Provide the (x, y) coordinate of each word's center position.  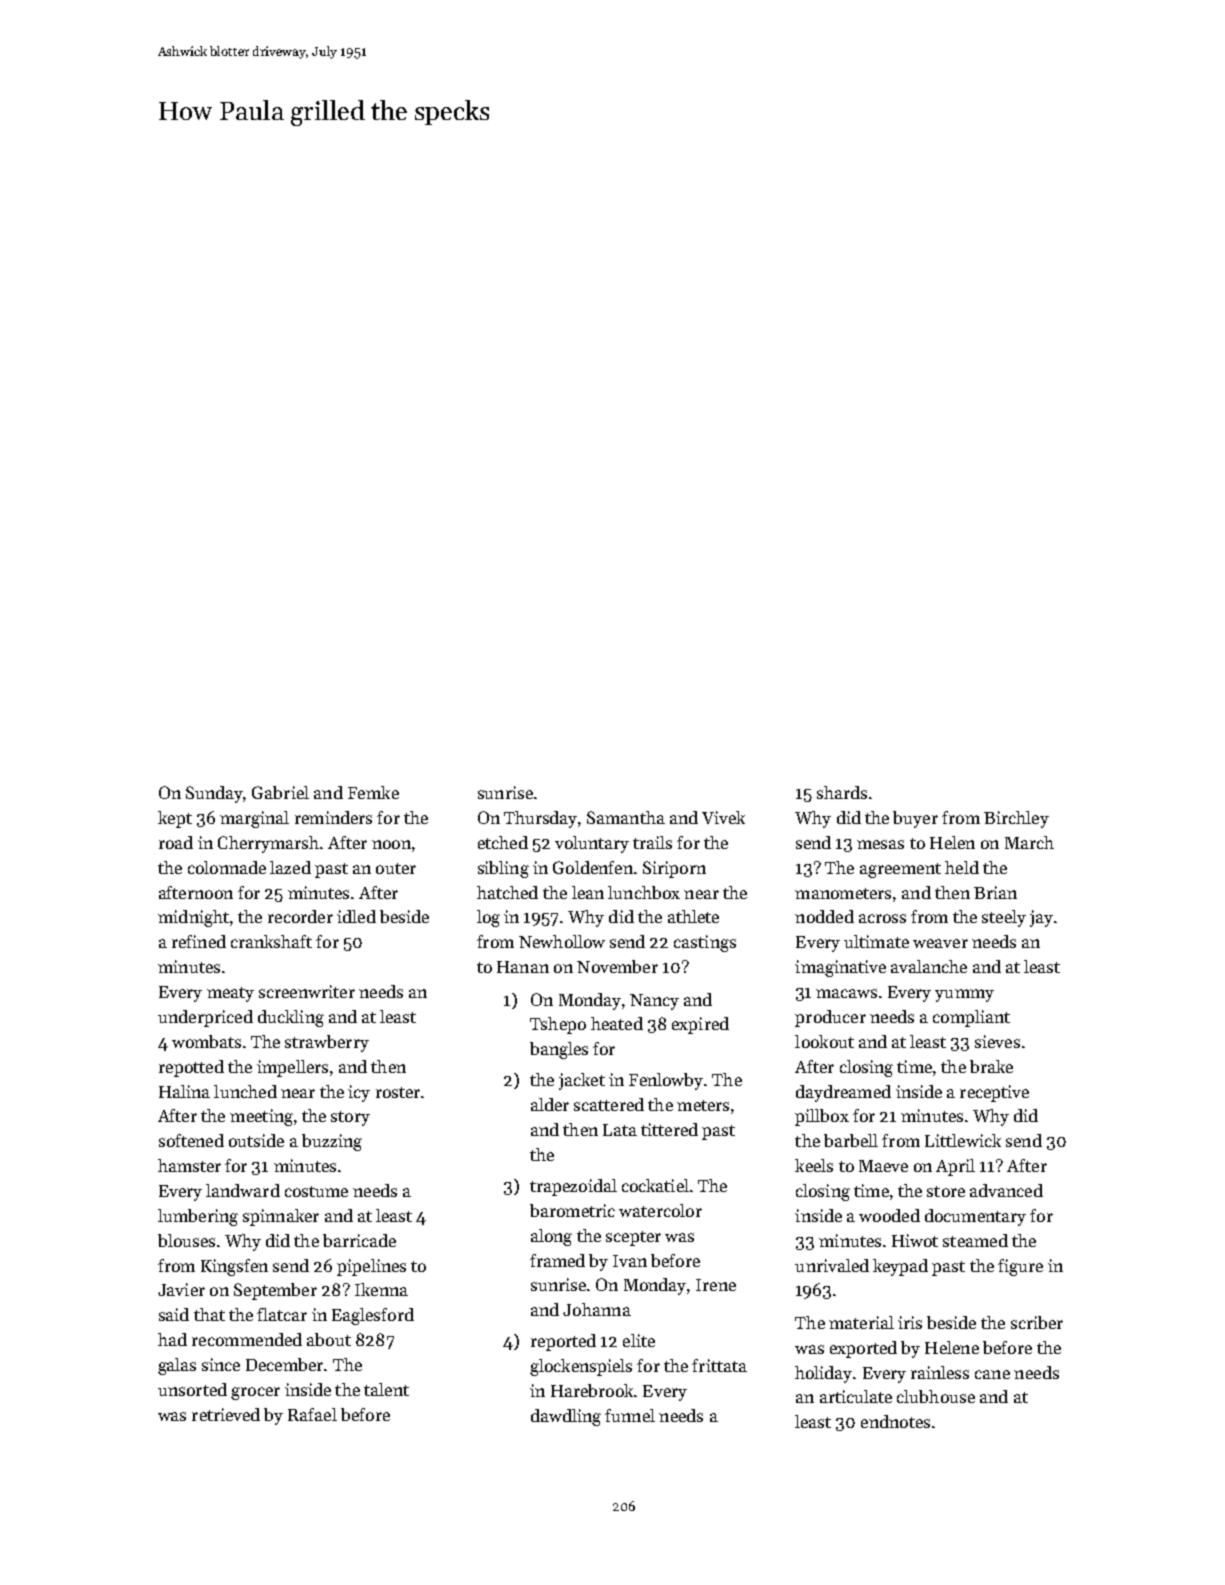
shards (842, 792)
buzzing (332, 1142)
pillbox (822, 1117)
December (284, 1364)
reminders (333, 817)
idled (356, 916)
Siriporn (674, 869)
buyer (915, 819)
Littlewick (963, 1140)
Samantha (626, 817)
